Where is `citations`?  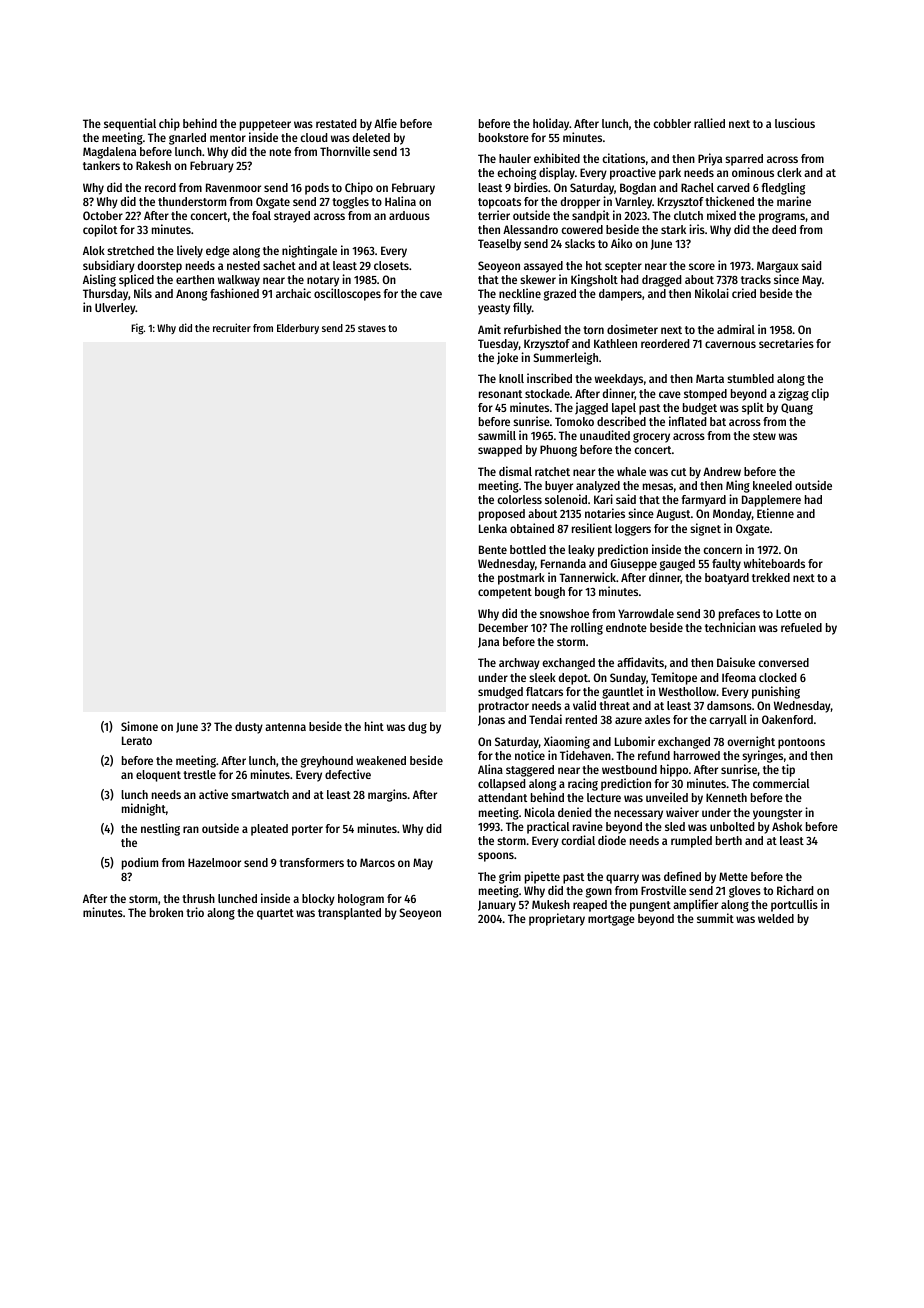
citations is located at coordinates (623, 158).
